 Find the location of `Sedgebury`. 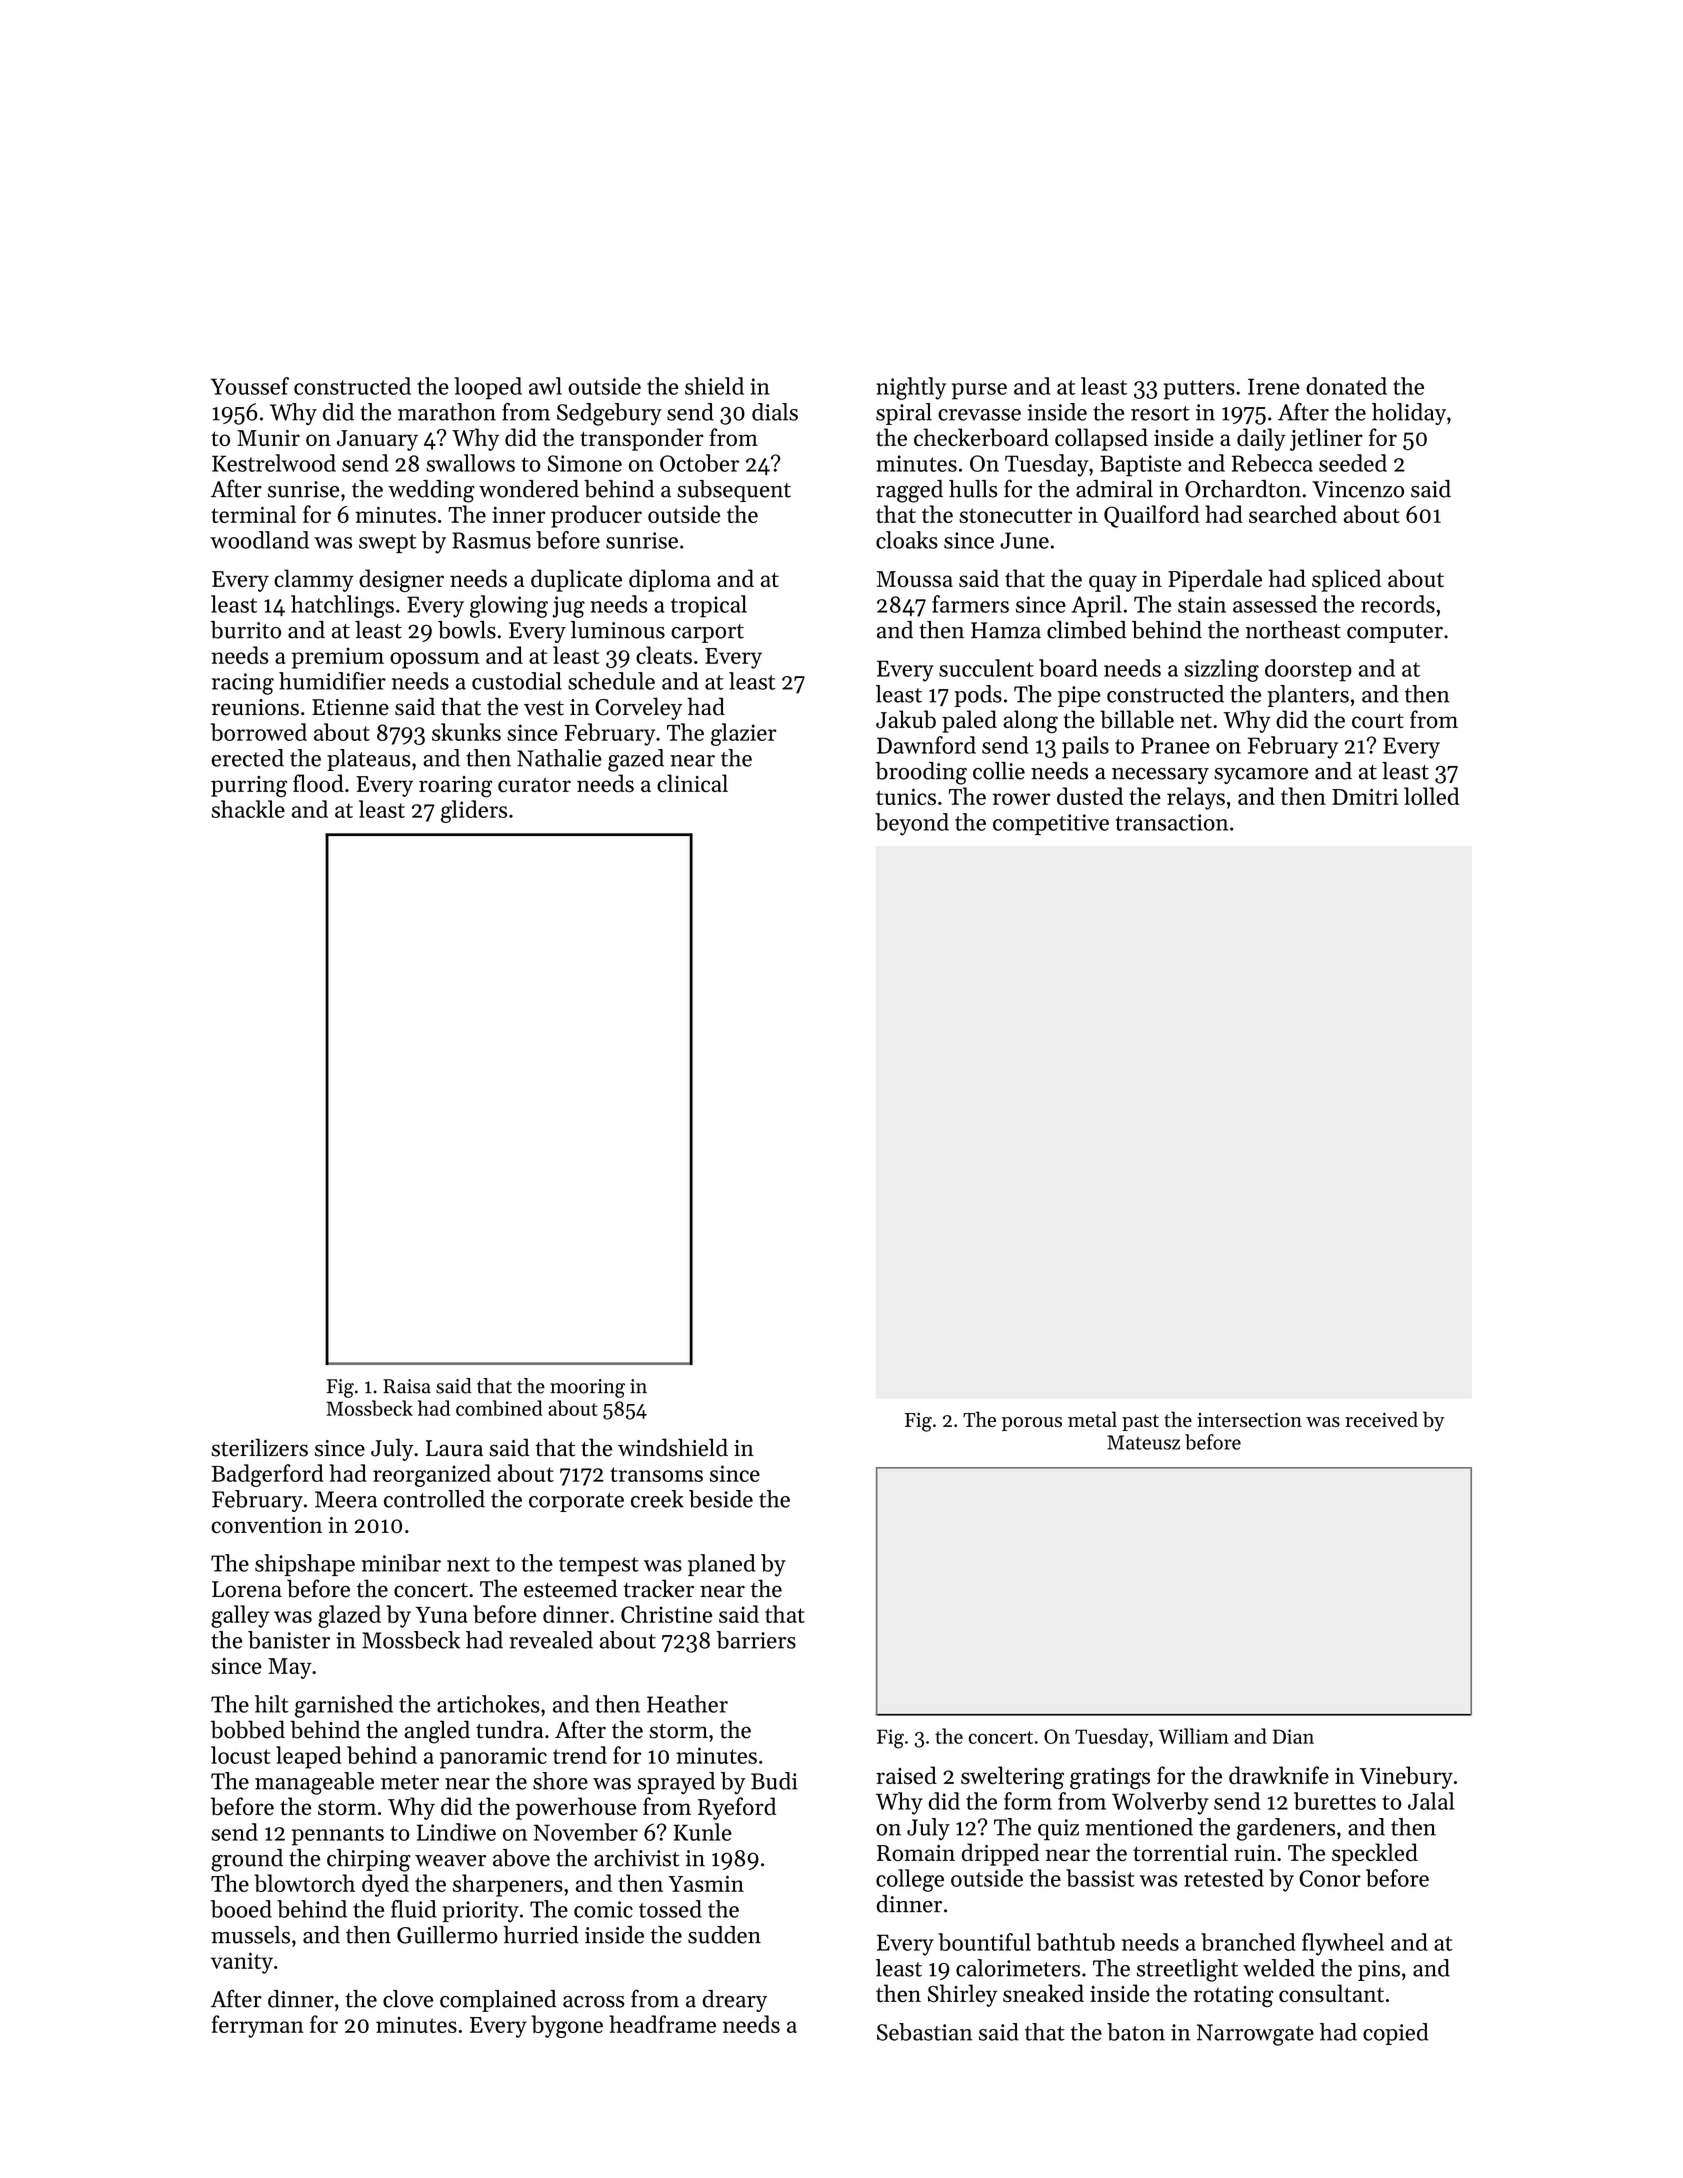

Sedgebury is located at coordinates (609, 414).
